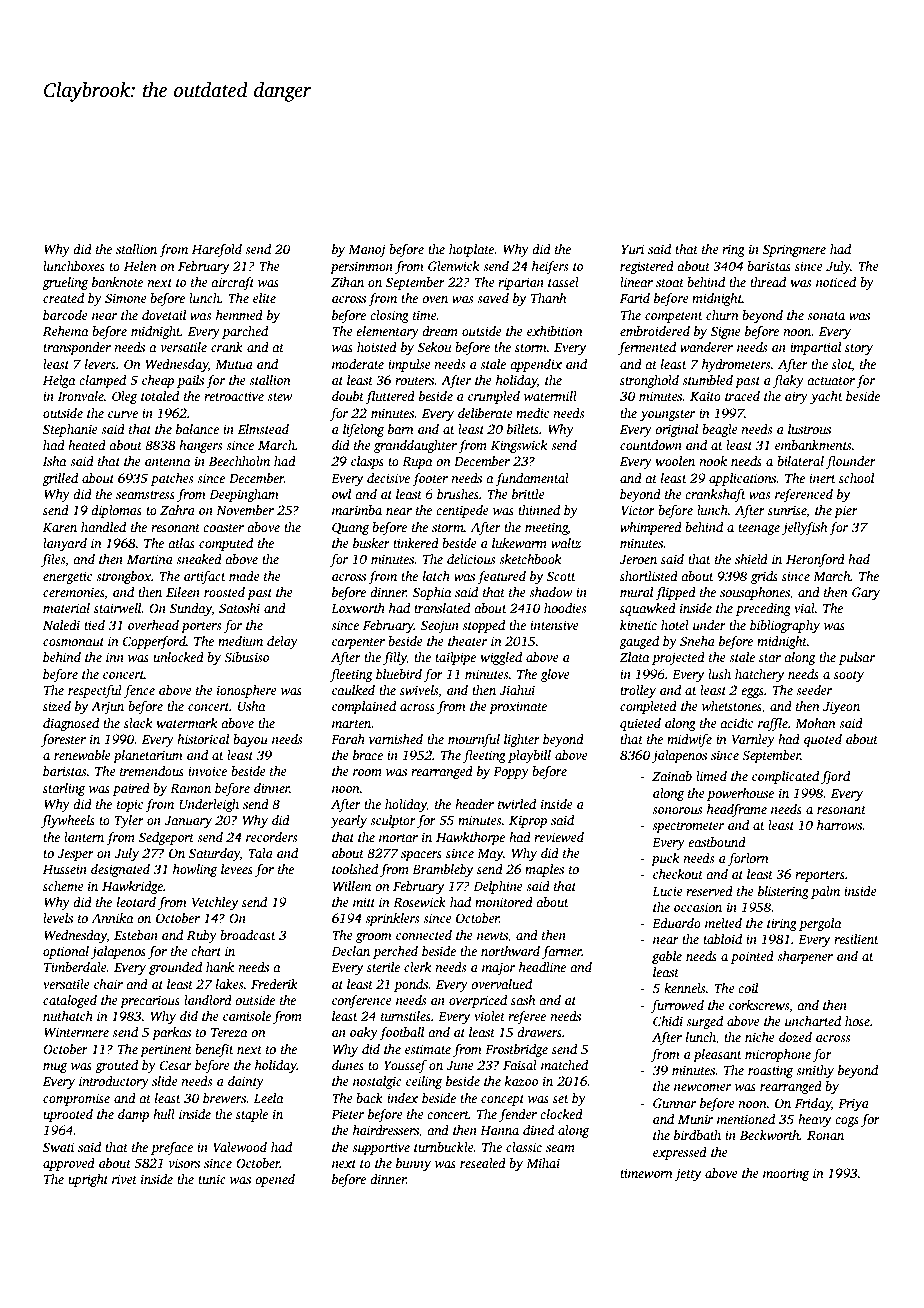  I want to click on hoisted, so click(377, 347).
